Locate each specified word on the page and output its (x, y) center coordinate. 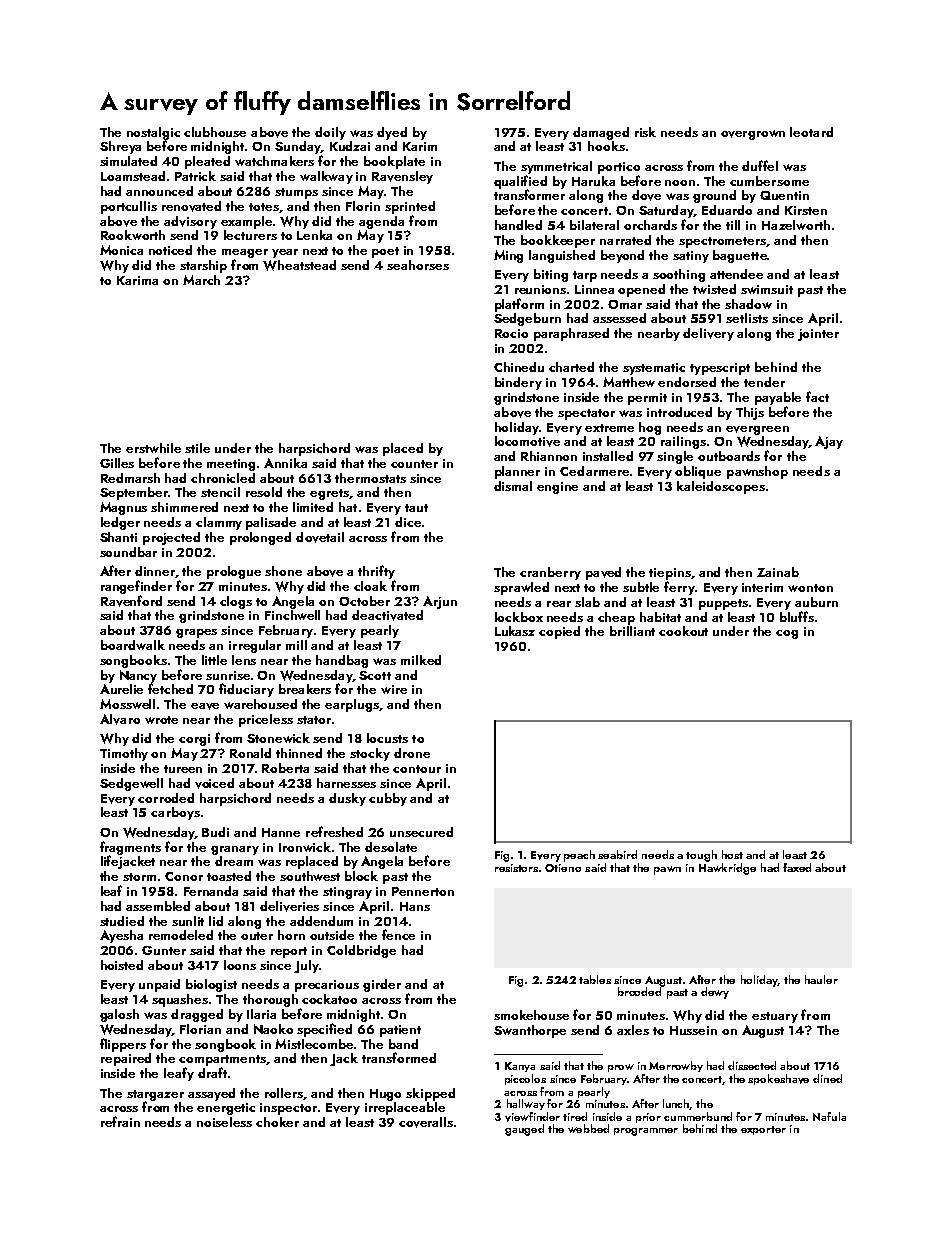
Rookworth (133, 235)
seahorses (418, 265)
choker (277, 1122)
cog (787, 634)
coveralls (426, 1122)
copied (559, 632)
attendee (736, 274)
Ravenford (131, 601)
